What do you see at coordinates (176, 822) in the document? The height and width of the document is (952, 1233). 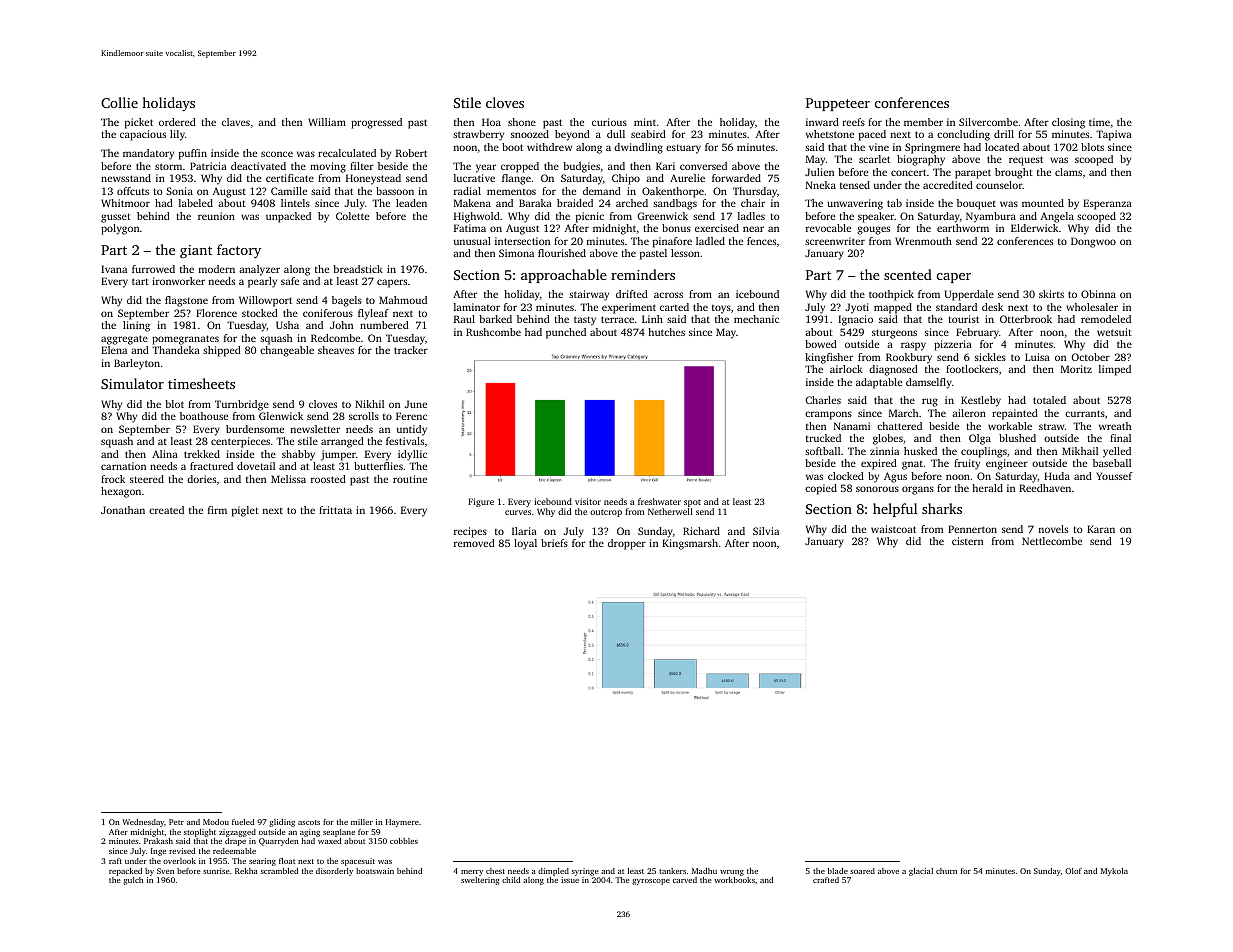 I see `Petr` at bounding box center [176, 822].
